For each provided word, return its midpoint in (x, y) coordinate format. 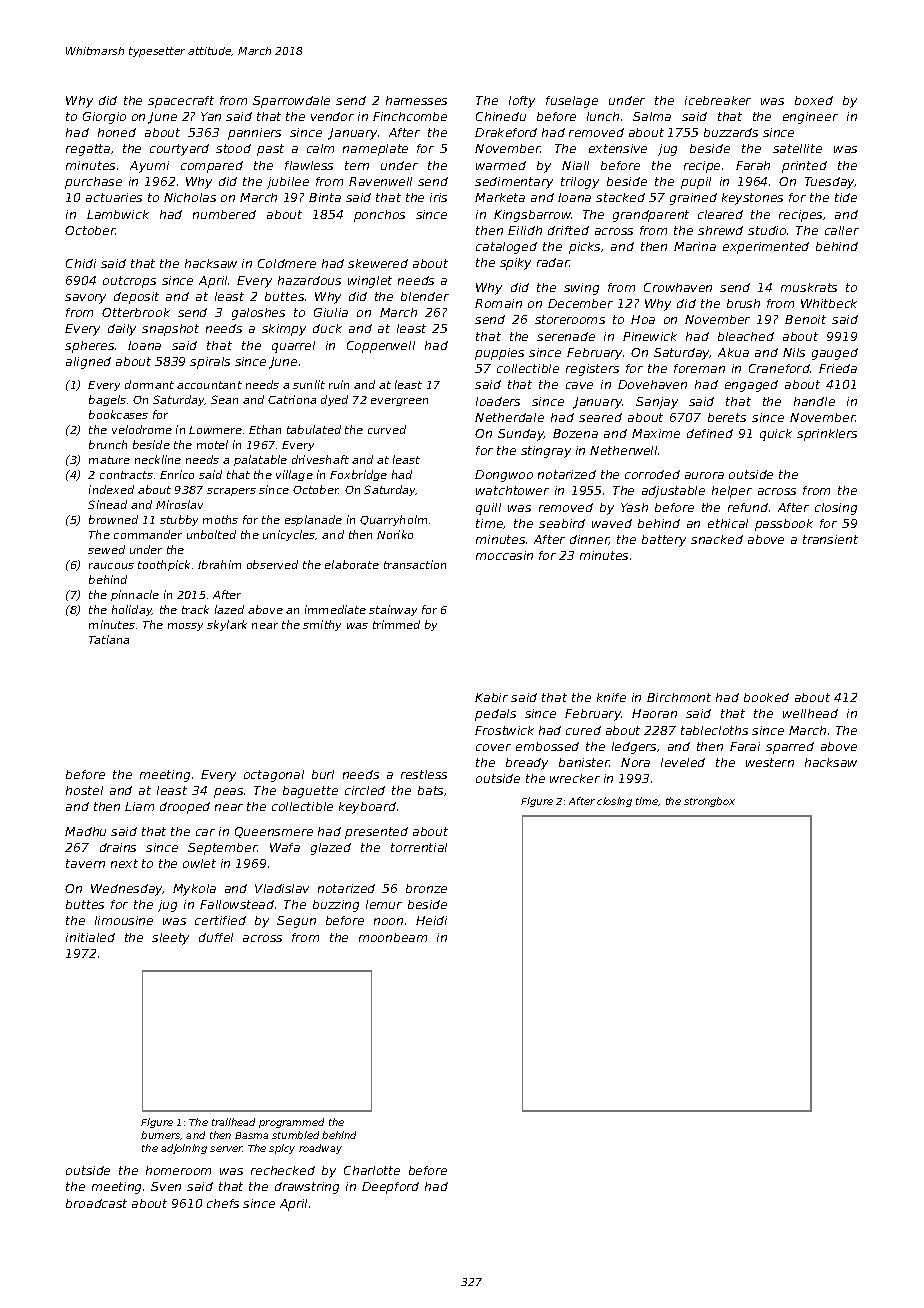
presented (376, 833)
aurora (704, 475)
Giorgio (104, 118)
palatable (260, 460)
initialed (90, 937)
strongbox (709, 802)
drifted (568, 230)
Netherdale (509, 417)
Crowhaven (678, 287)
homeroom (178, 1170)
